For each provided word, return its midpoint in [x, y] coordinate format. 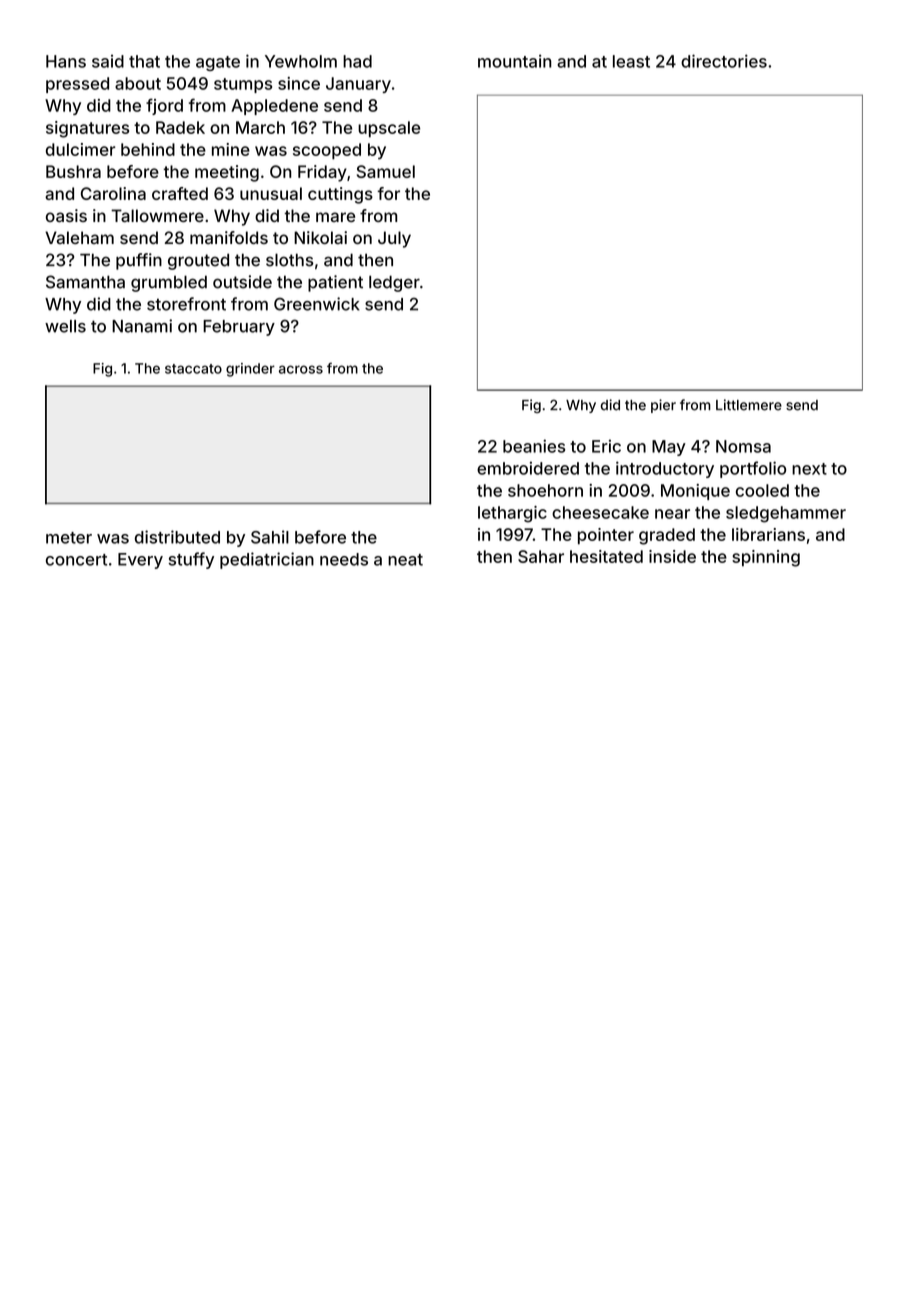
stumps [243, 85]
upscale [389, 129]
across [301, 369]
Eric [606, 446]
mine [231, 149]
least [631, 61]
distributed [177, 537]
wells [65, 326]
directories [724, 61]
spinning [766, 558]
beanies [534, 446]
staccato [193, 369]
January [358, 85]
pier [663, 406]
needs [344, 559]
